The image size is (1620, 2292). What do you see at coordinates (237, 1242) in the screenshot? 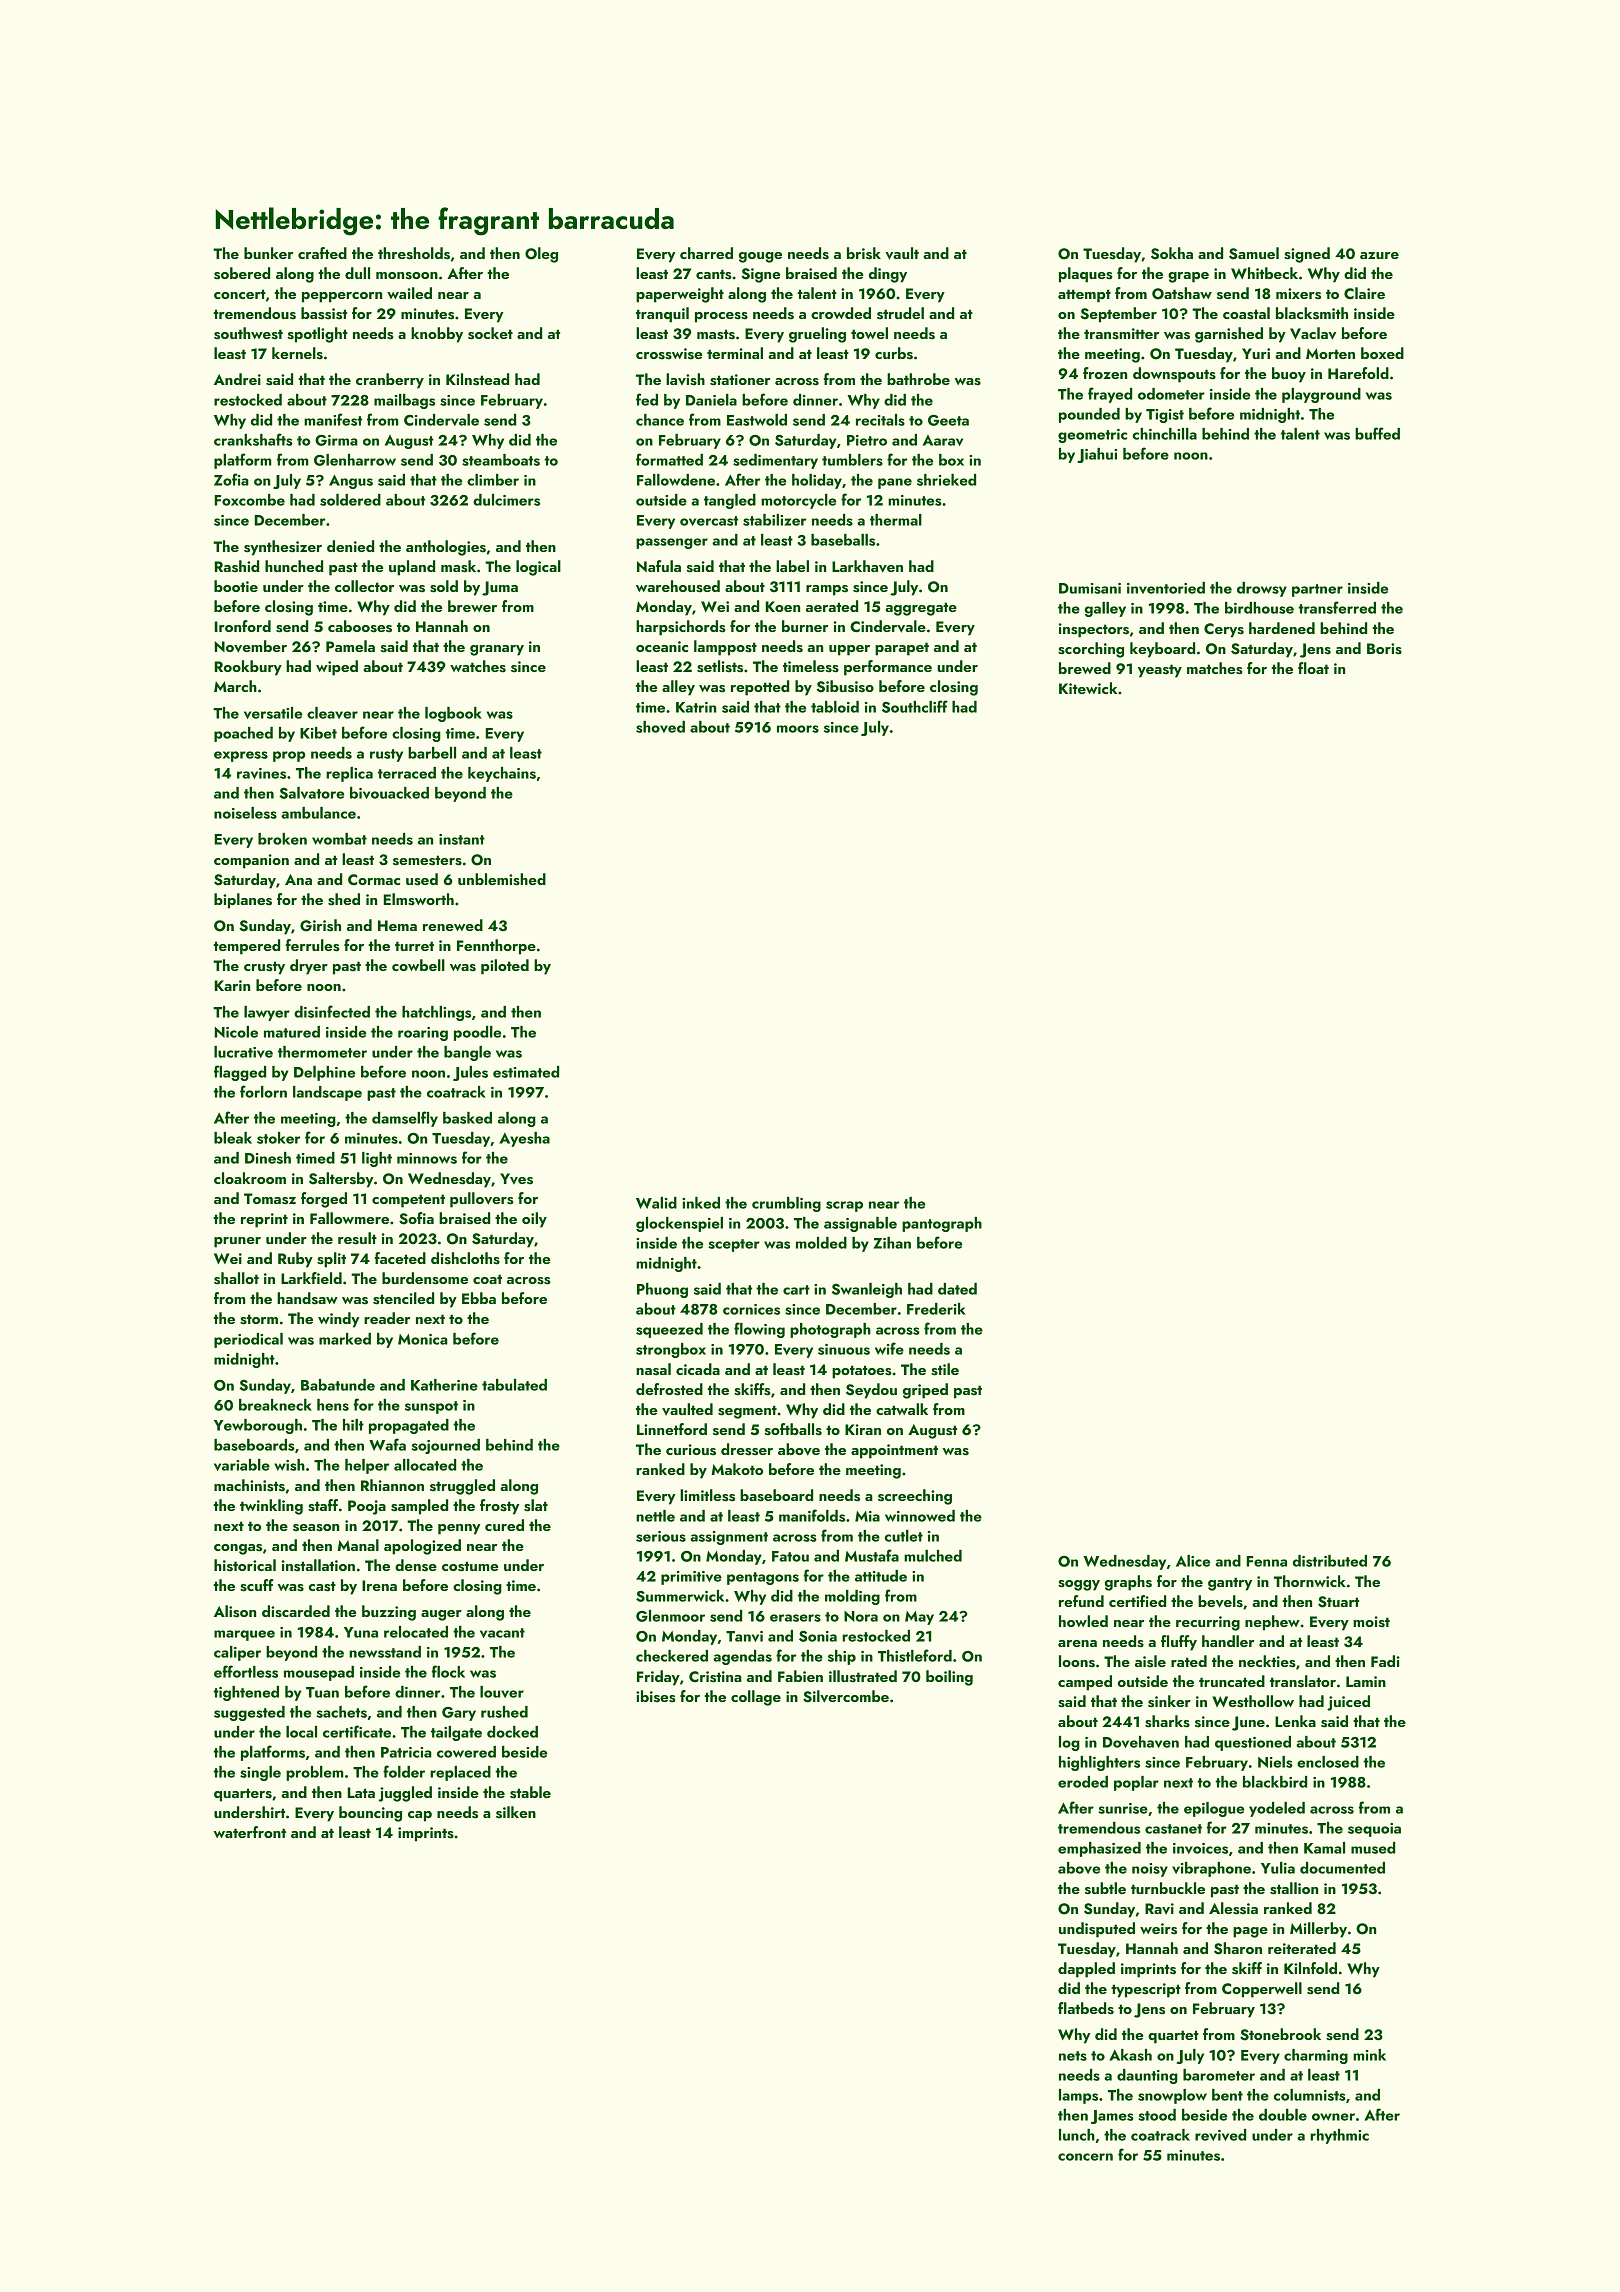
I see `pruner` at bounding box center [237, 1242].
